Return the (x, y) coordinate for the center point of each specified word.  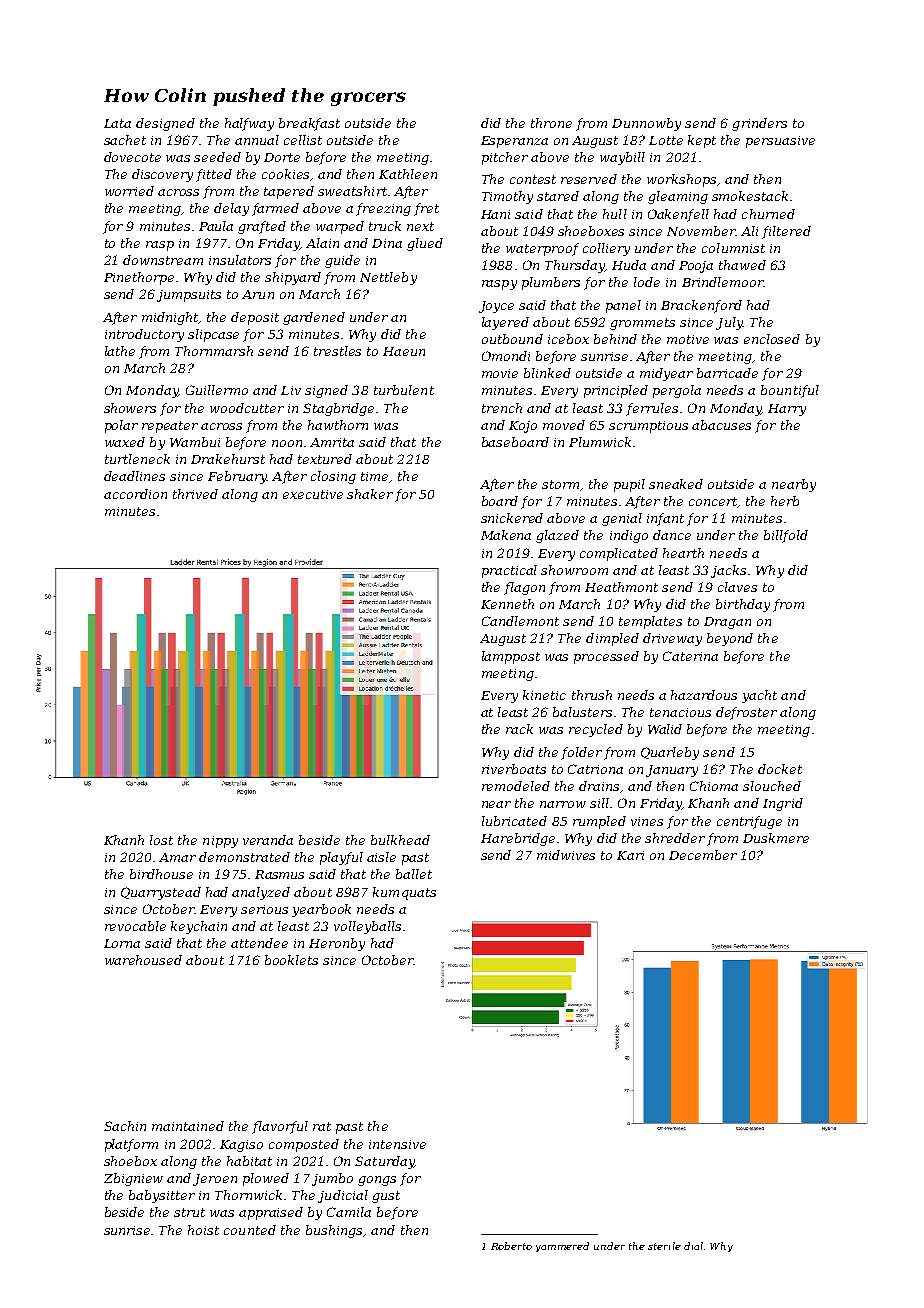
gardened (314, 318)
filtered (786, 232)
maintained (188, 1126)
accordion (135, 494)
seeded (217, 157)
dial (693, 1246)
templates (650, 622)
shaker (370, 494)
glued (425, 244)
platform (131, 1145)
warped (340, 227)
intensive (397, 1144)
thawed (742, 265)
